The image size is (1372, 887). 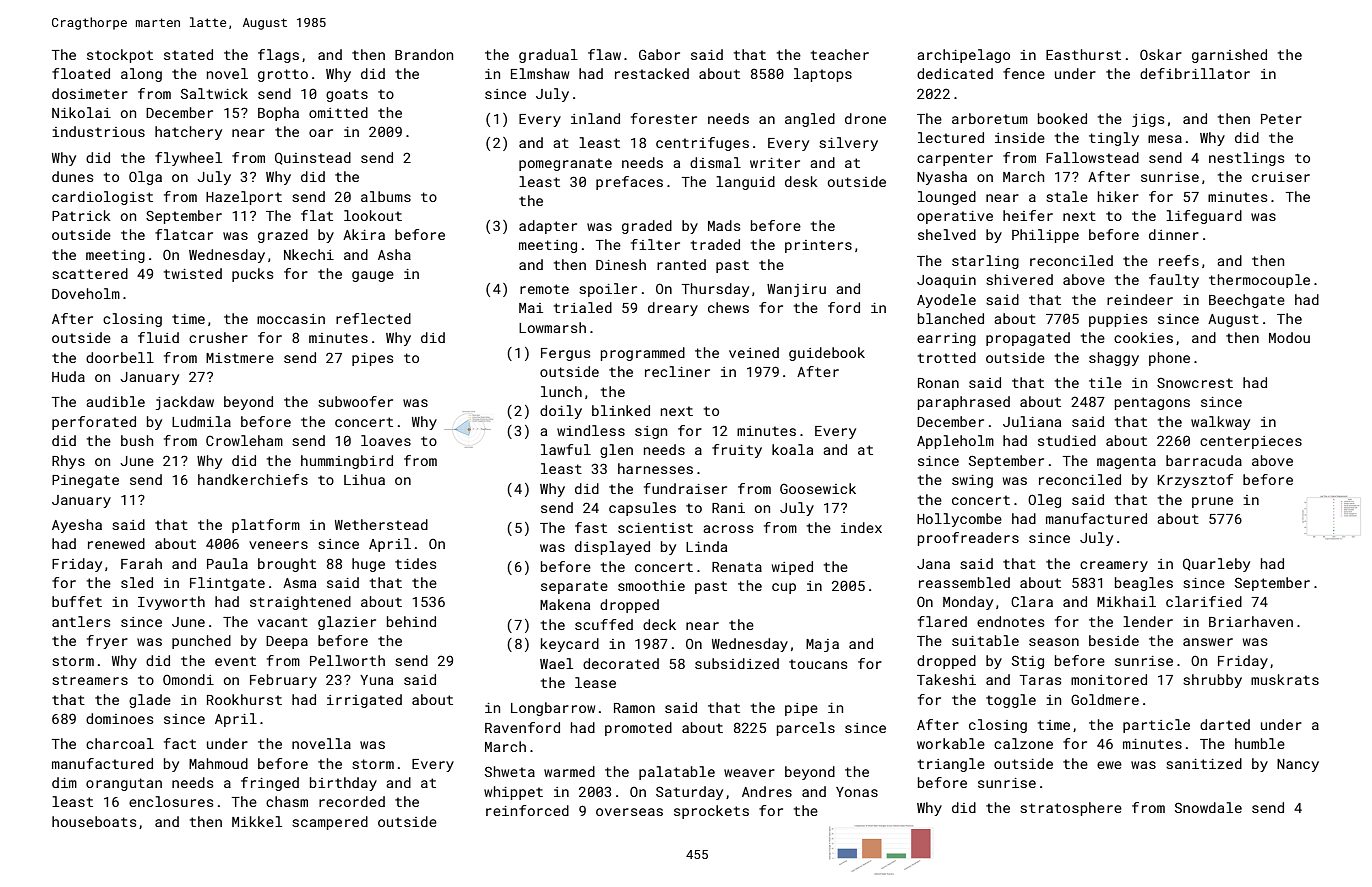 I want to click on dosimeter, so click(x=90, y=93).
